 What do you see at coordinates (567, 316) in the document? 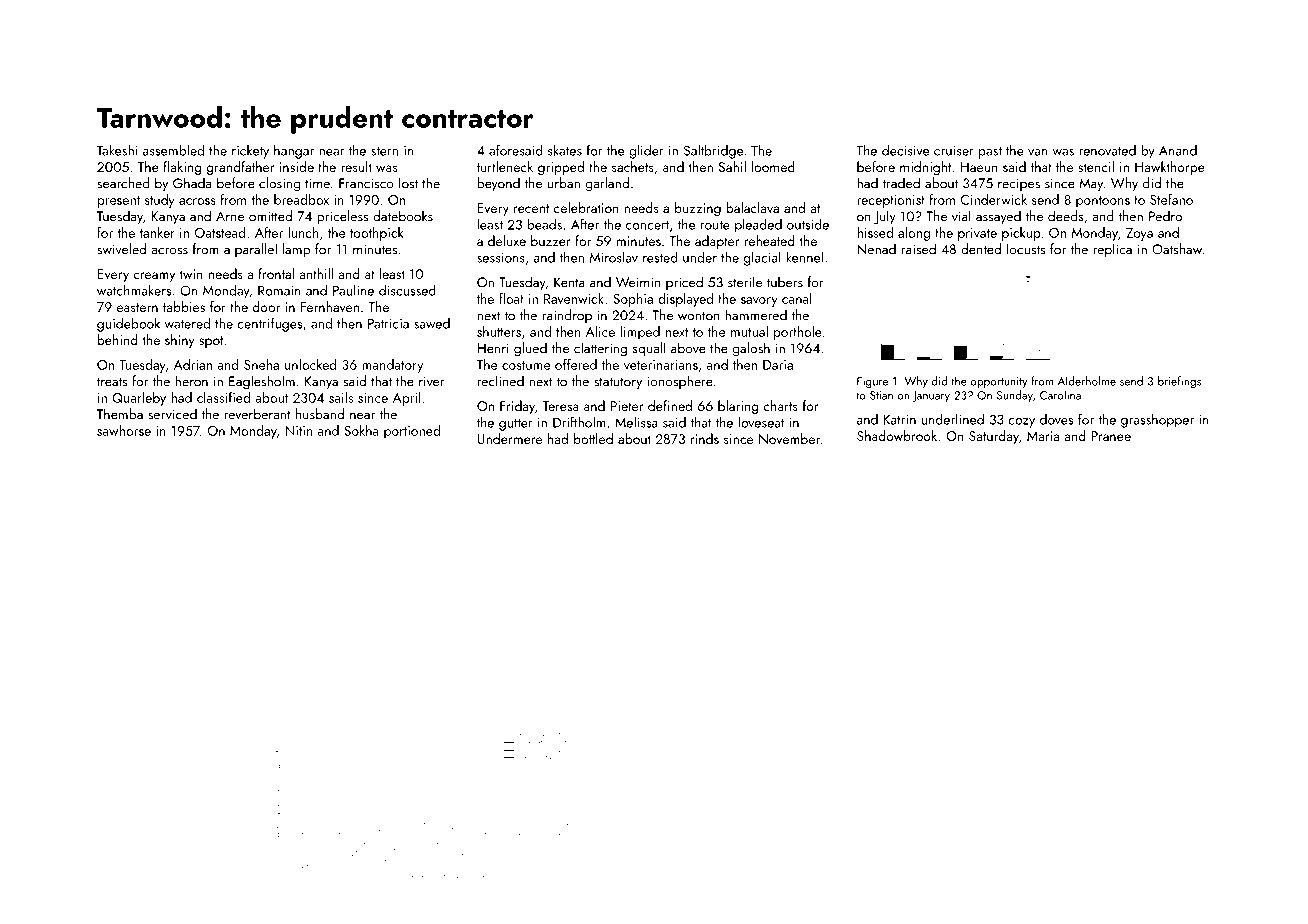
I see `raindrop` at bounding box center [567, 316].
